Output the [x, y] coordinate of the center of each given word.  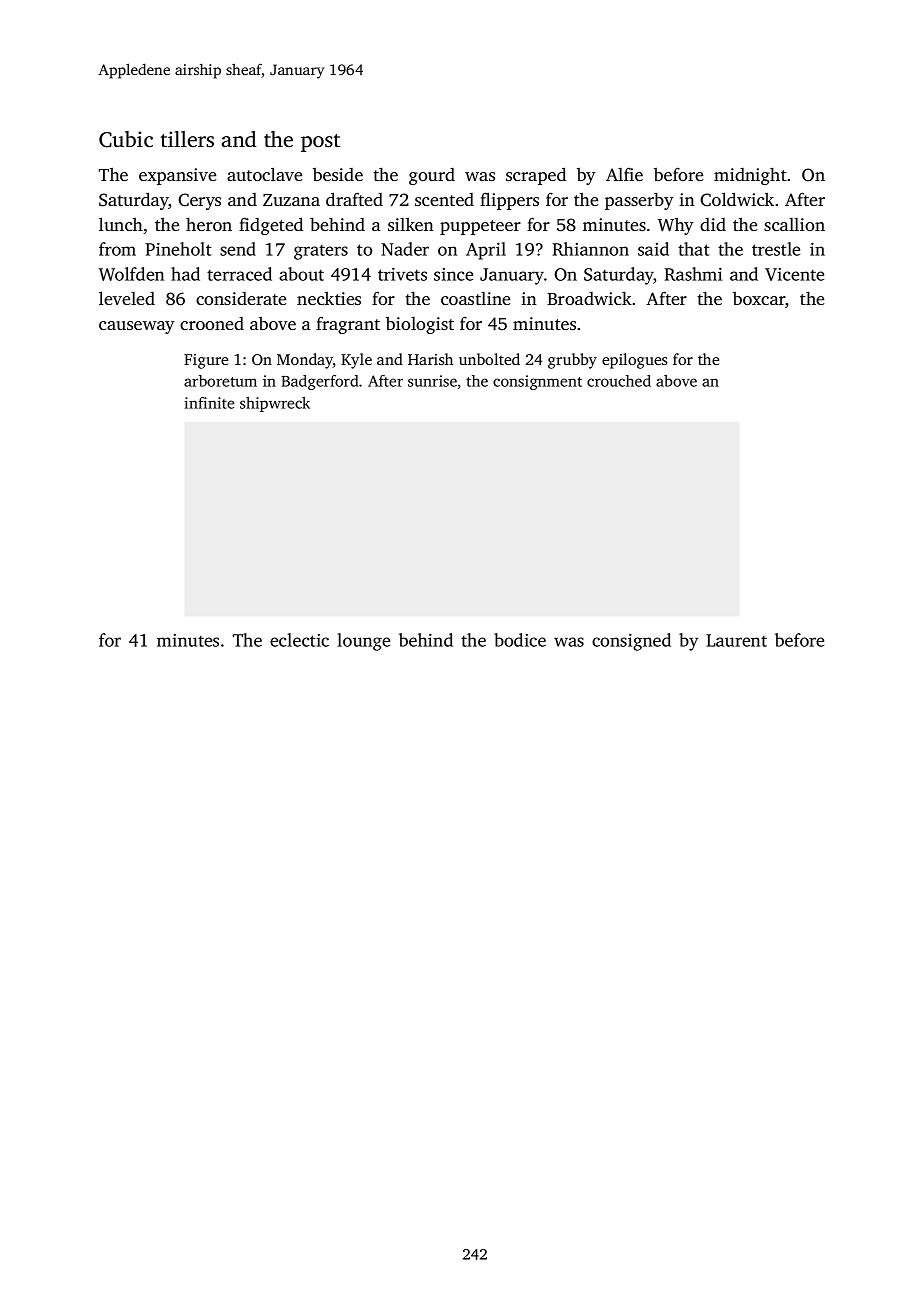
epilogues [634, 361]
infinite [209, 403]
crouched [619, 381]
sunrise [432, 381]
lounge [363, 642]
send [238, 249]
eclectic [299, 640]
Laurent [736, 640]
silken [411, 224]
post [320, 143]
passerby [639, 201]
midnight [750, 176]
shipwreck [275, 404]
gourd [432, 176]
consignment [537, 382]
